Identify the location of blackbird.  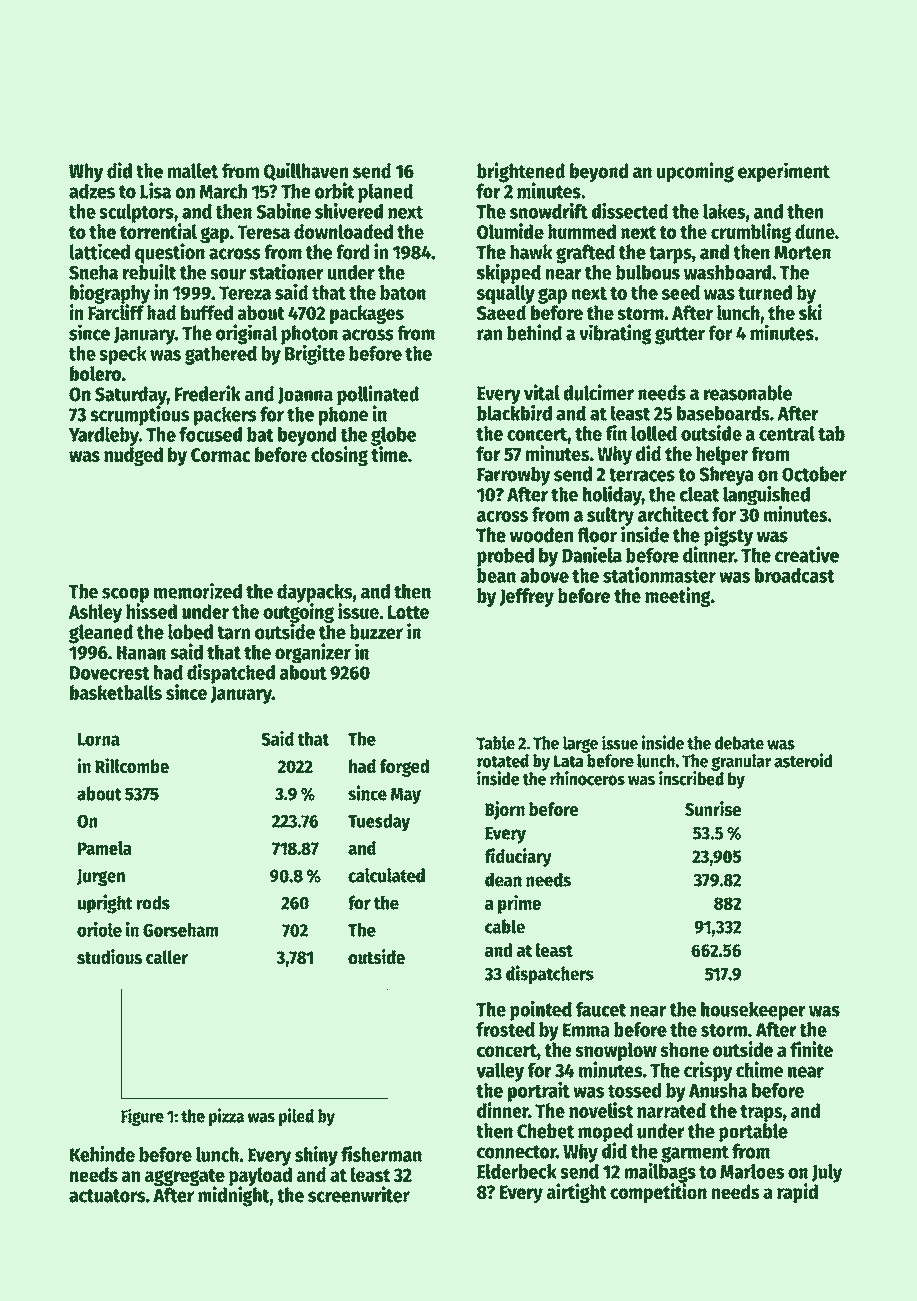
(514, 413).
